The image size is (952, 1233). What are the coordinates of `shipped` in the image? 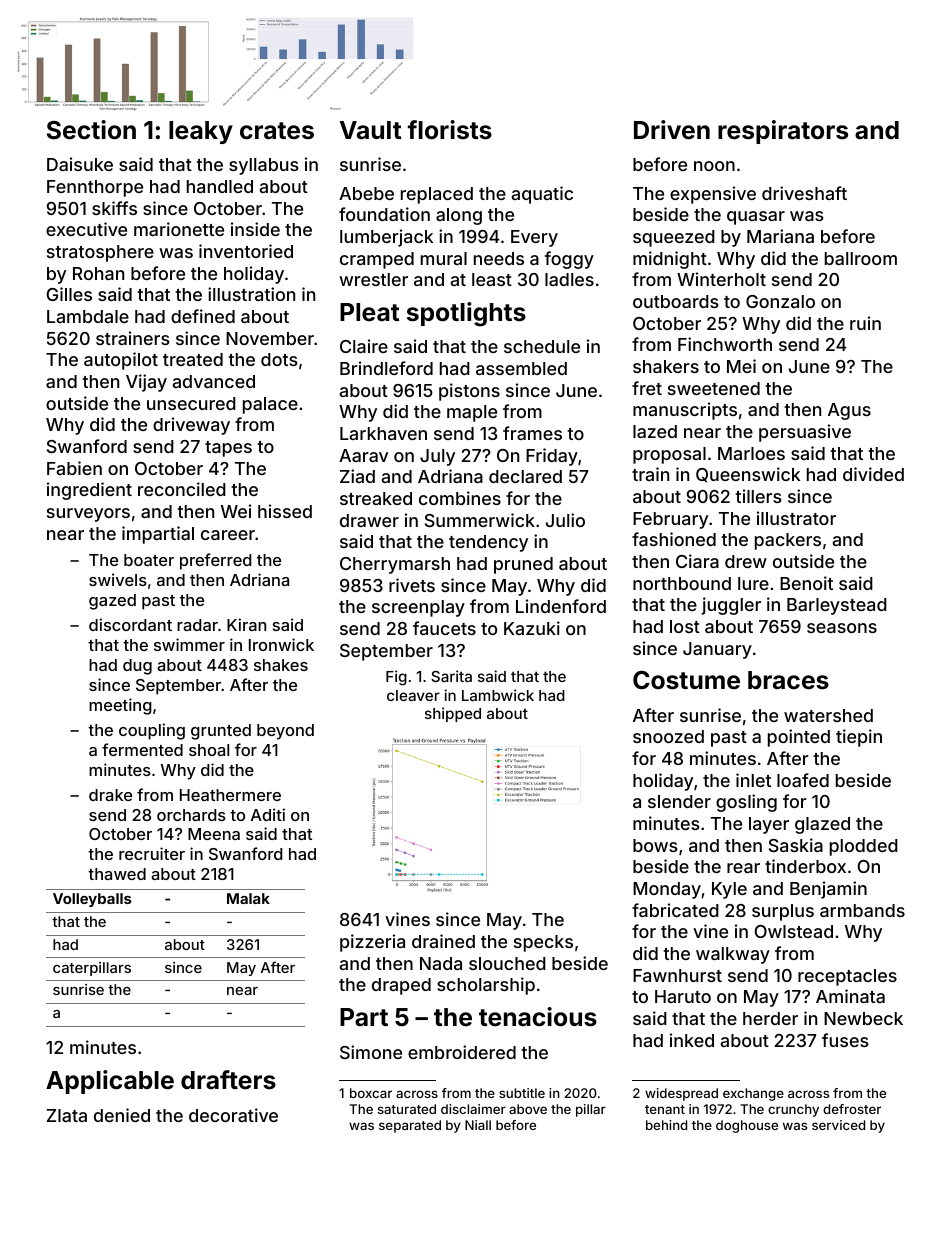 It's located at (453, 714).
